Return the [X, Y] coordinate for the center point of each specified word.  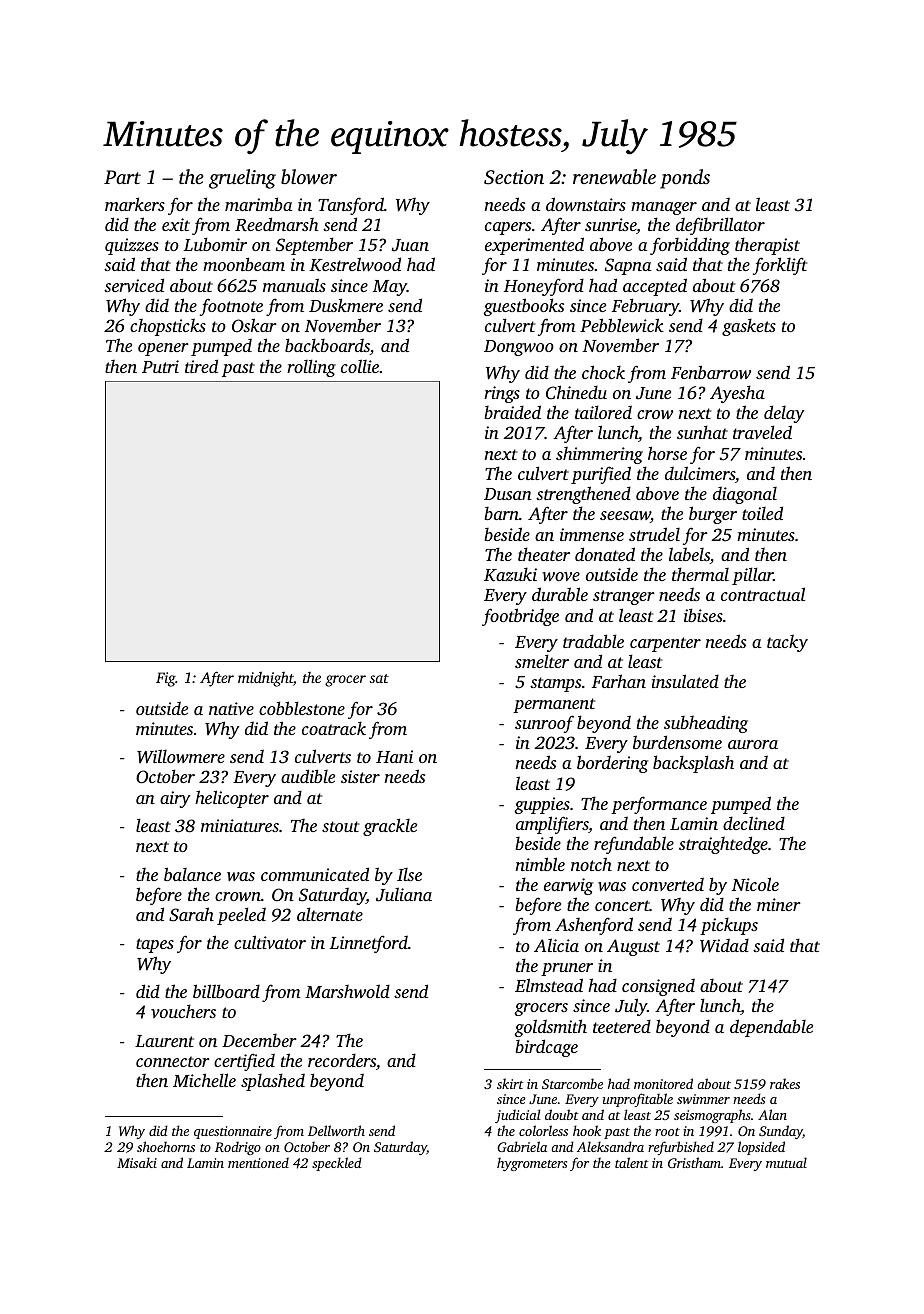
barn [501, 513]
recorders [342, 1060]
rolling [311, 368]
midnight [265, 679]
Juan [410, 245]
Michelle [204, 1080]
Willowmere [181, 756]
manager [664, 208]
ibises [703, 615]
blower [309, 176]
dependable [771, 1028]
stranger [624, 597]
